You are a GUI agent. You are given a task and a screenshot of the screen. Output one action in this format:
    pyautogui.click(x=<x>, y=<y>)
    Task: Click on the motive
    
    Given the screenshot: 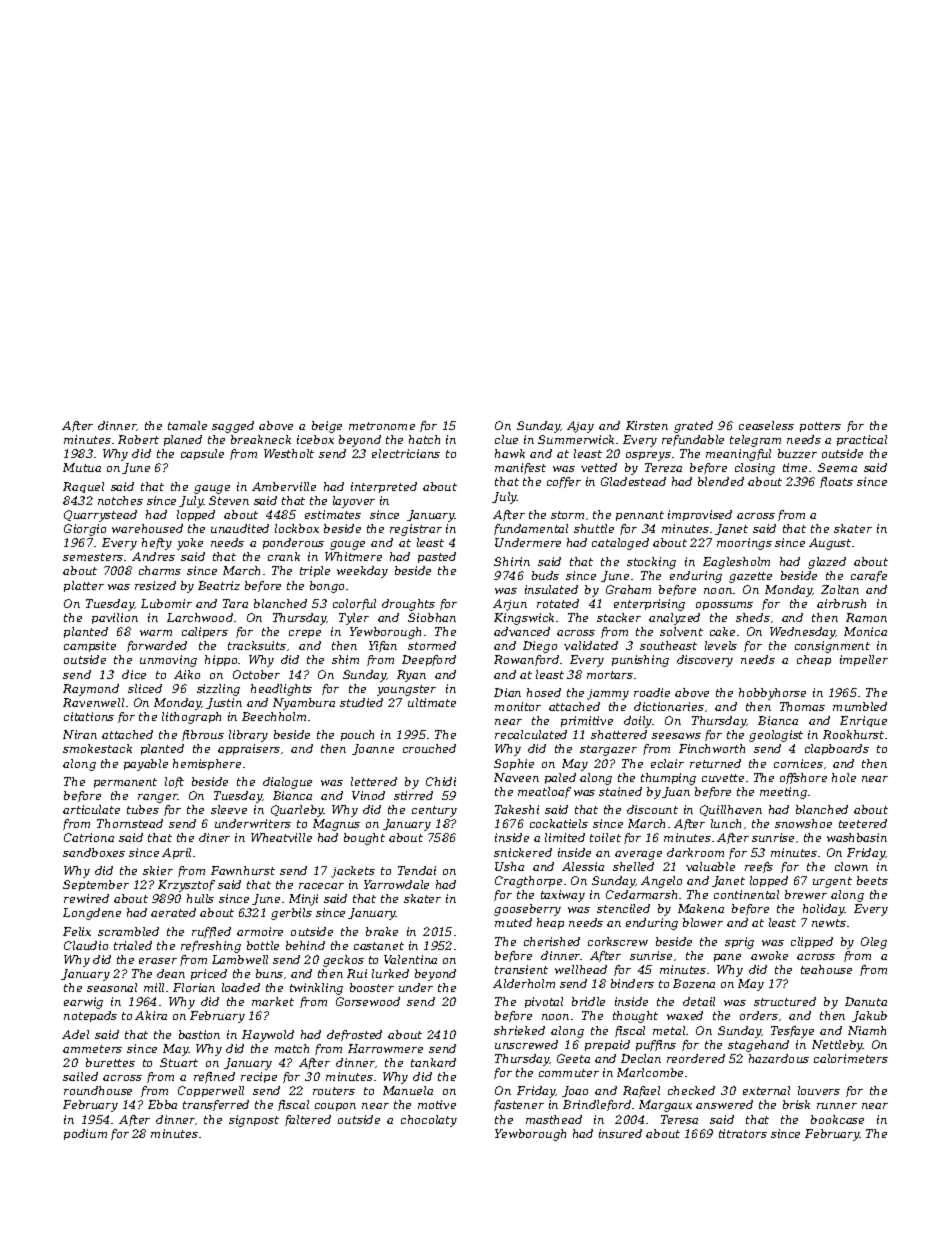 What is the action you would take?
    pyautogui.click(x=437, y=1104)
